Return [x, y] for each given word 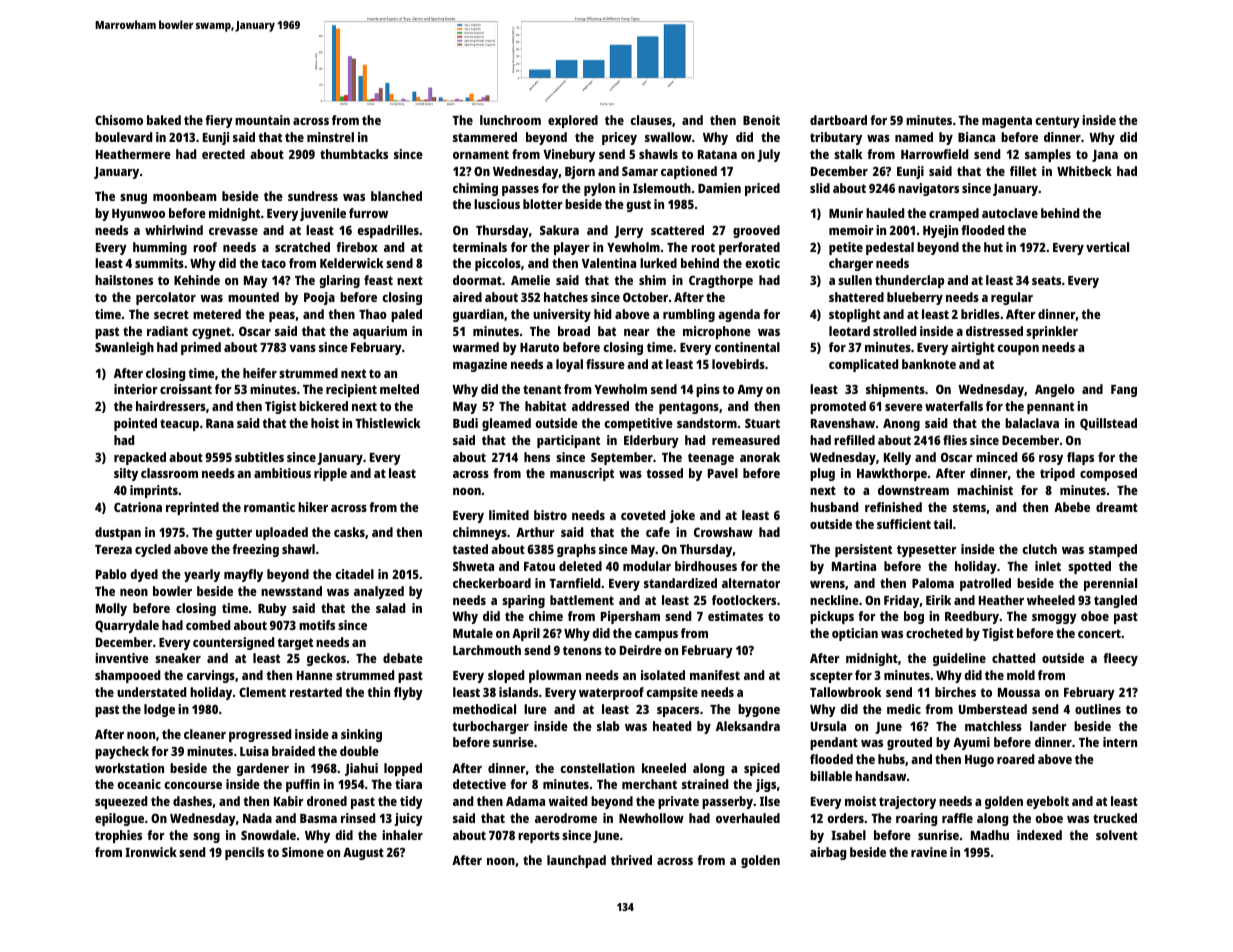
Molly [111, 609]
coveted [643, 515]
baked [164, 120]
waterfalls [954, 406]
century [1057, 122]
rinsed [358, 818]
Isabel [848, 835]
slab [608, 726]
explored [573, 121]
